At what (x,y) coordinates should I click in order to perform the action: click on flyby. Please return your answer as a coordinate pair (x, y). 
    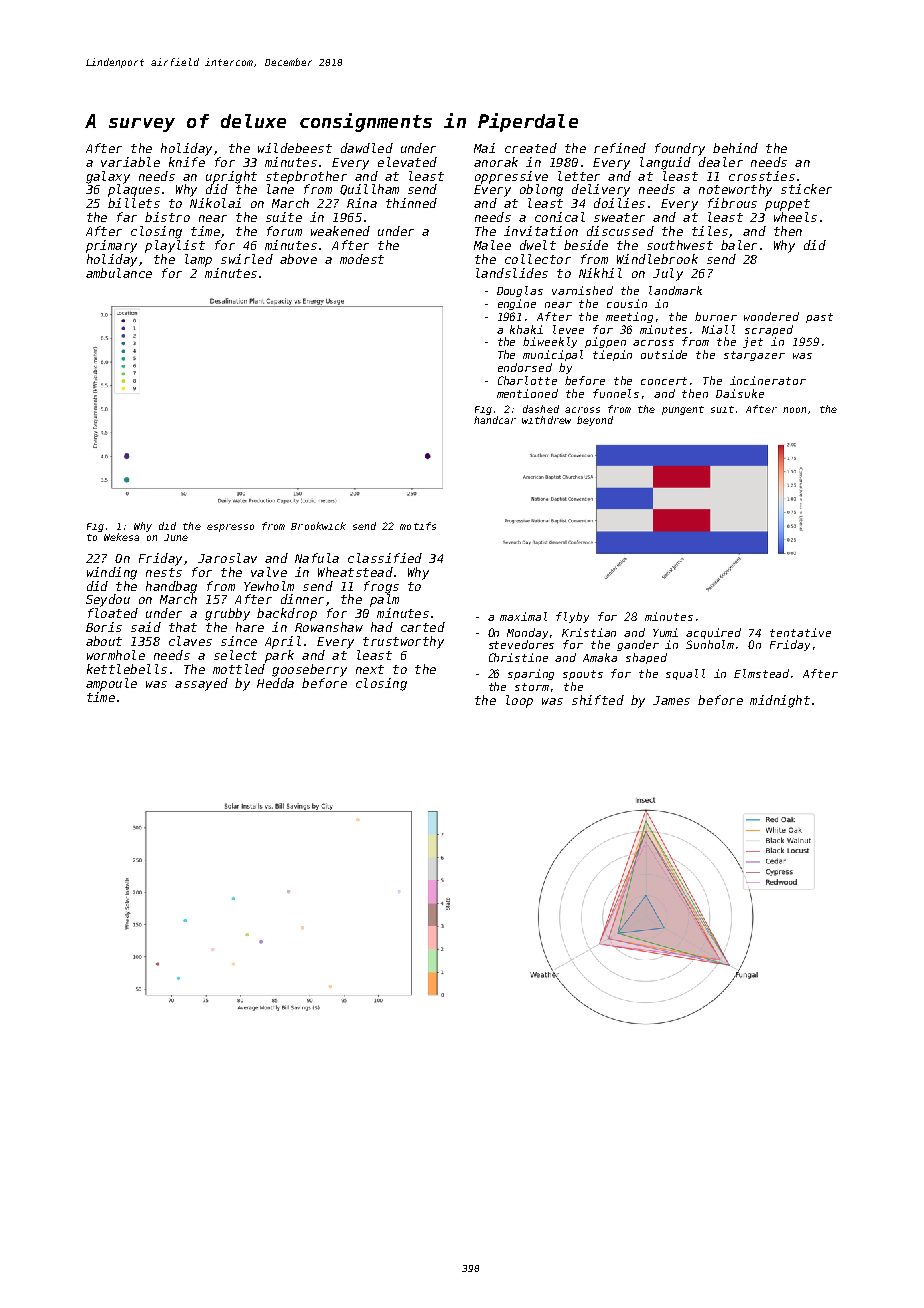
    Looking at the image, I should click on (572, 617).
